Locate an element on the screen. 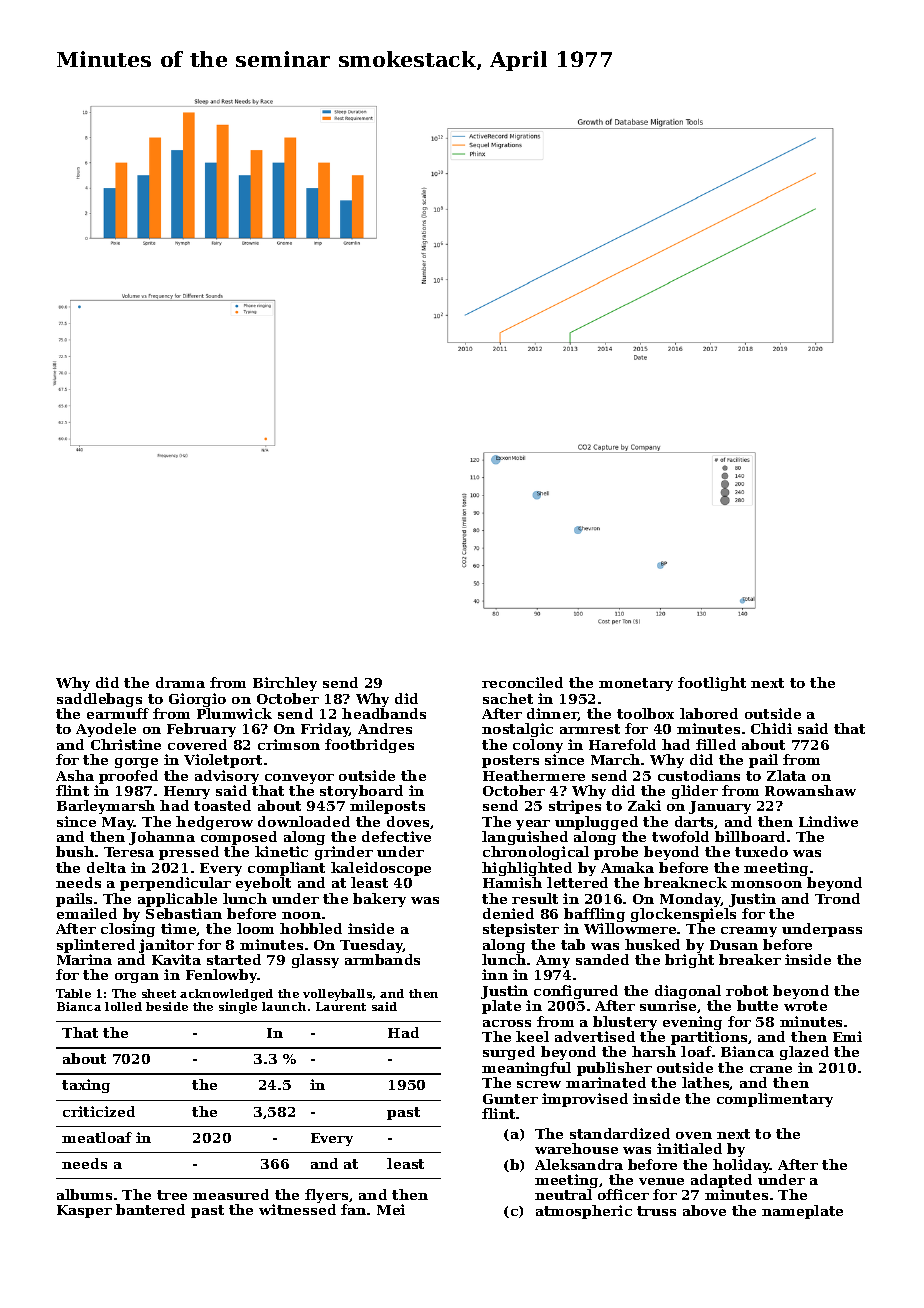  mileposts is located at coordinates (387, 807).
